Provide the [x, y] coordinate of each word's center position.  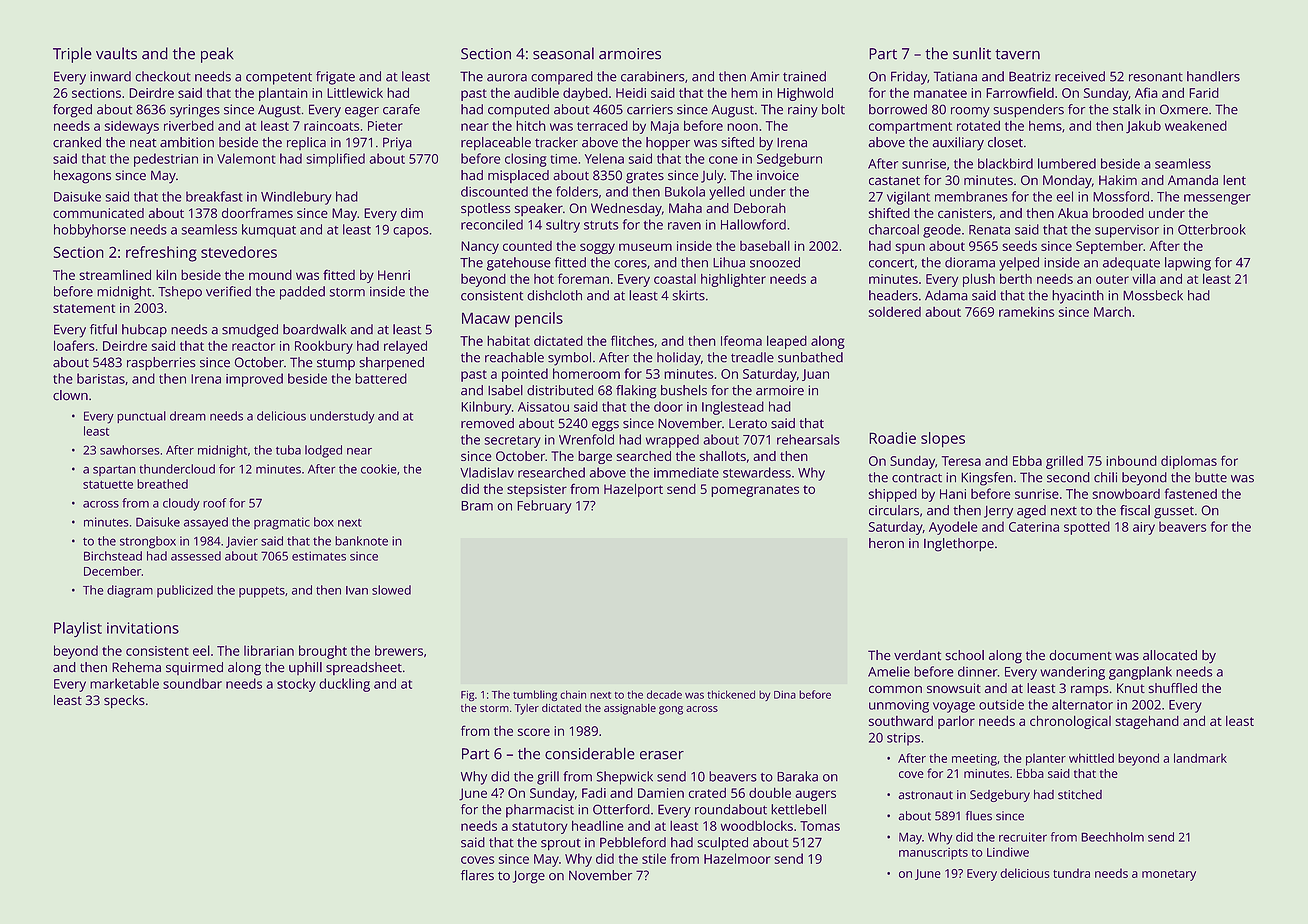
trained [804, 76]
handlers [1213, 76]
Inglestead [733, 408]
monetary [1169, 875]
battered [381, 378]
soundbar [192, 683]
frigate [335, 78]
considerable [590, 753]
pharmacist [540, 811]
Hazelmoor [737, 858]
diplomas [1189, 462]
